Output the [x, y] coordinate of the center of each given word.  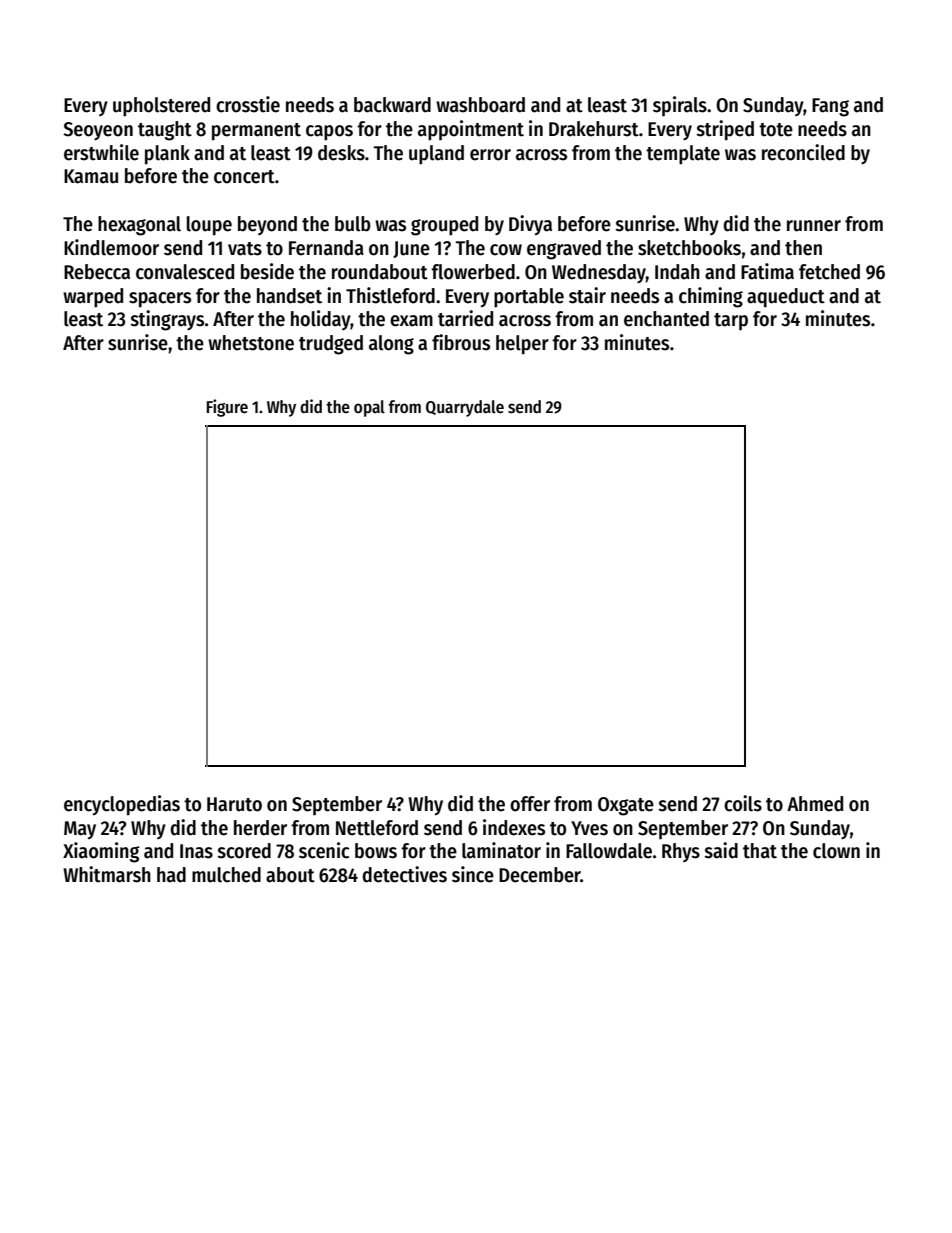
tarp [731, 321]
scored [244, 851]
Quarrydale [465, 408]
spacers [160, 300]
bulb [353, 224]
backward [392, 105]
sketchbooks [689, 248]
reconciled [803, 152]
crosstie [248, 104]
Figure [227, 408]
